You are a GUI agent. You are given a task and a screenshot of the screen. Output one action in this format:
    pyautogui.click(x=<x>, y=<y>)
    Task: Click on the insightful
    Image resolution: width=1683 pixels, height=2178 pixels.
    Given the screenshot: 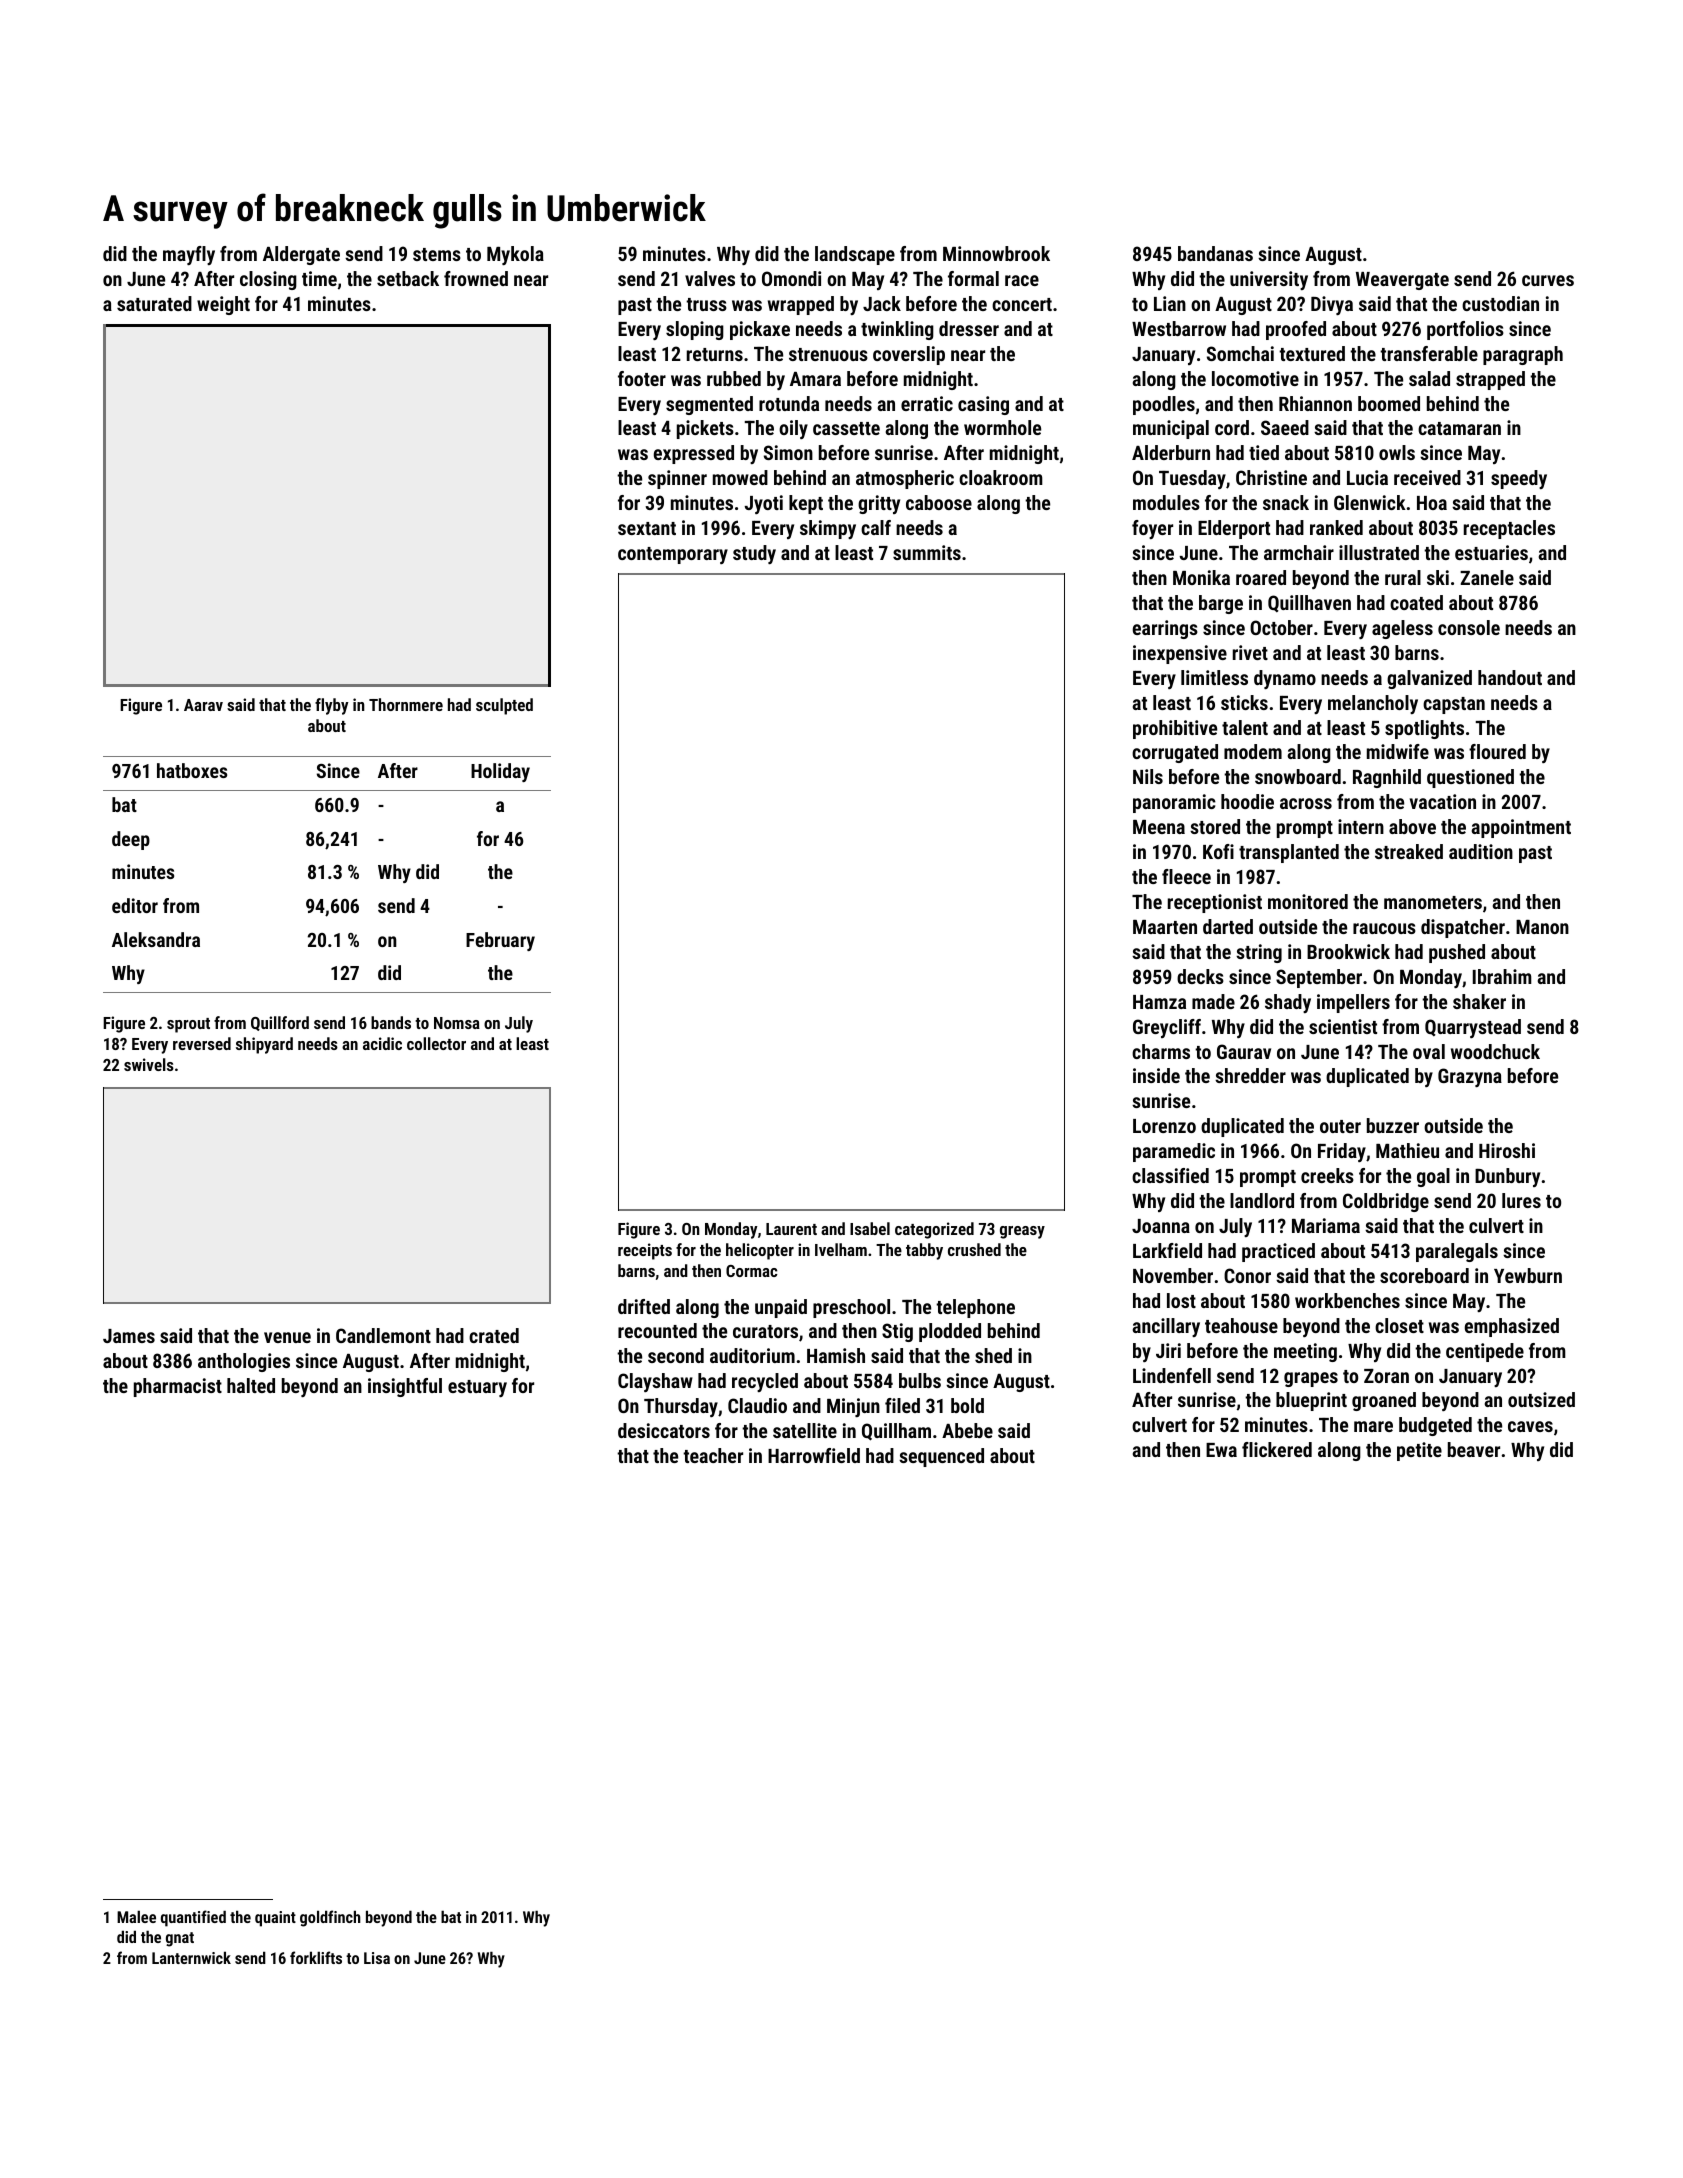 What is the action you would take?
    pyautogui.click(x=405, y=1387)
